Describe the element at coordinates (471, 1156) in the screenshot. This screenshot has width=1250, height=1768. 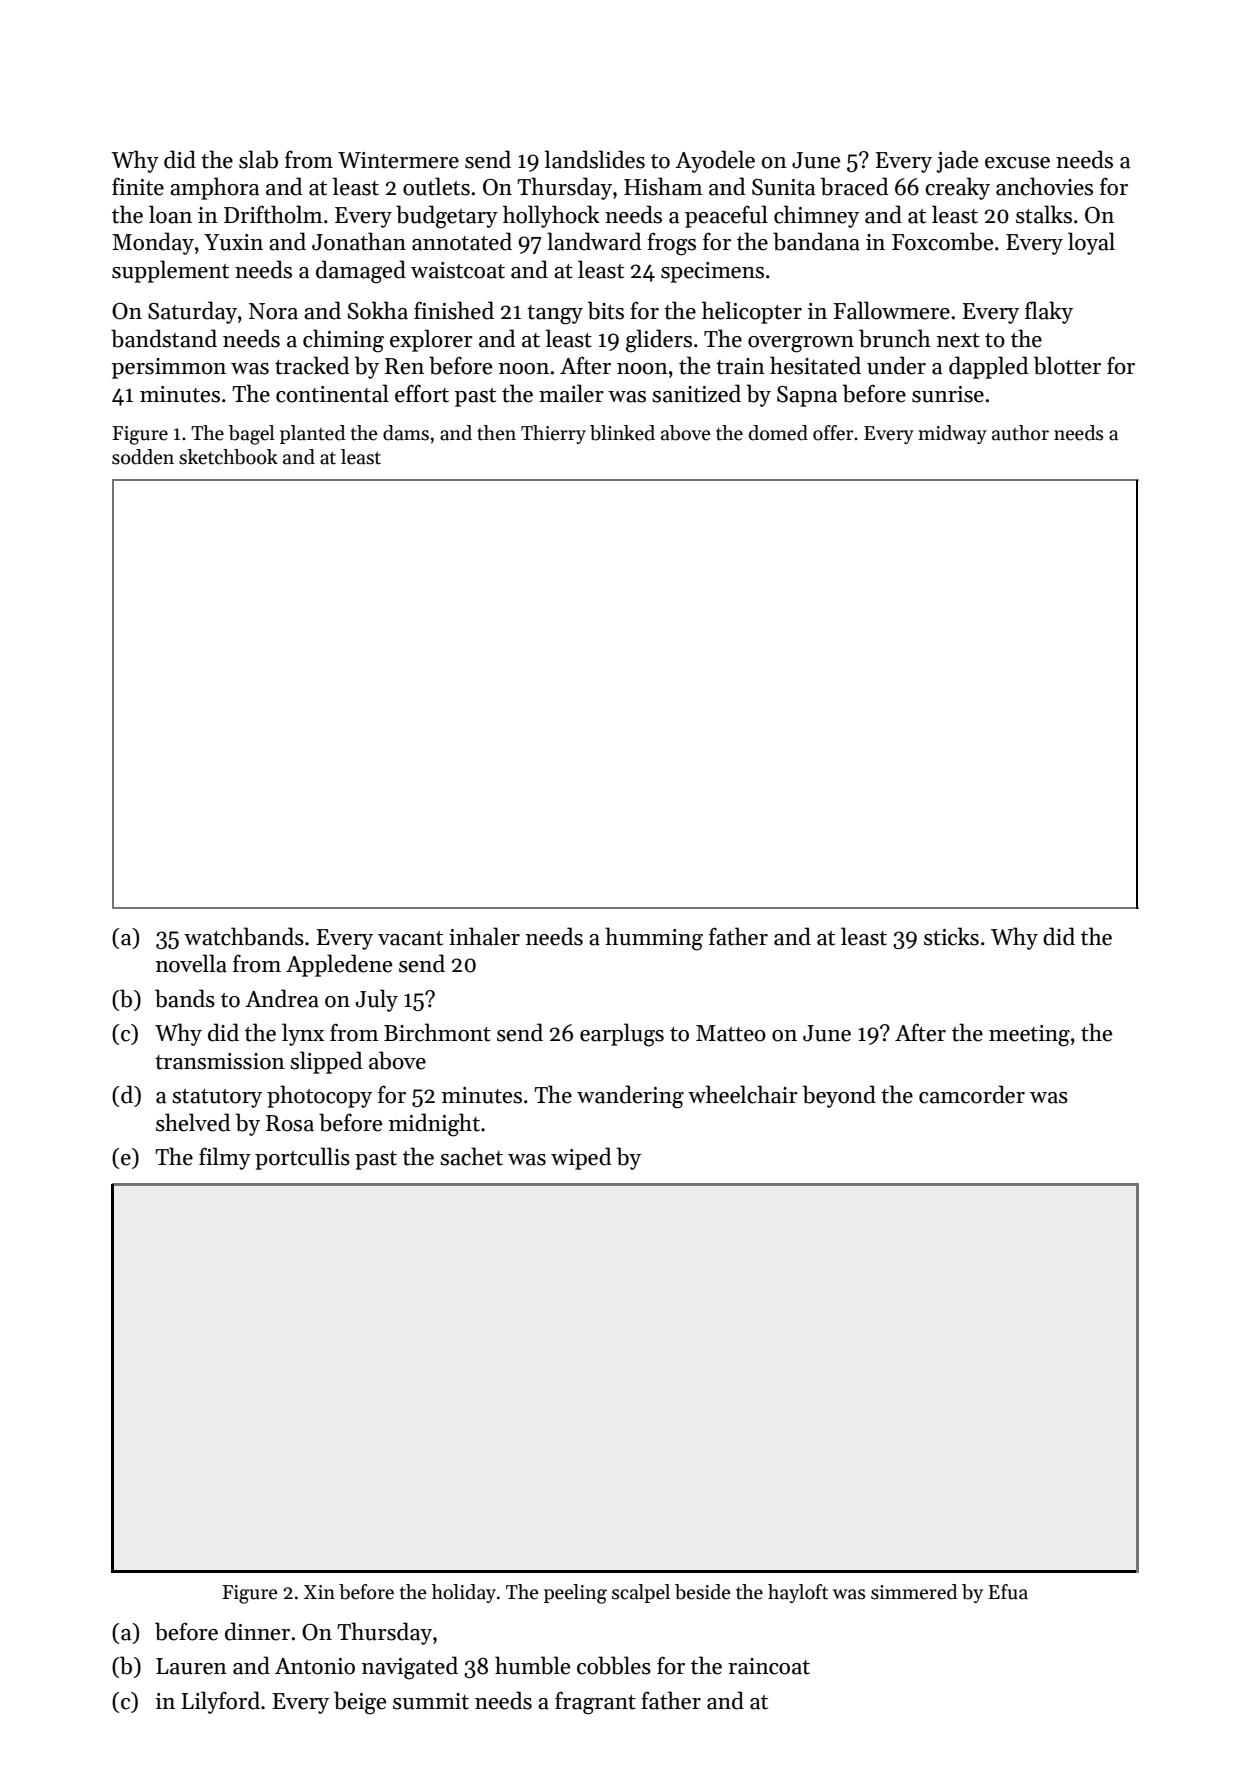
I see `sachet` at that location.
